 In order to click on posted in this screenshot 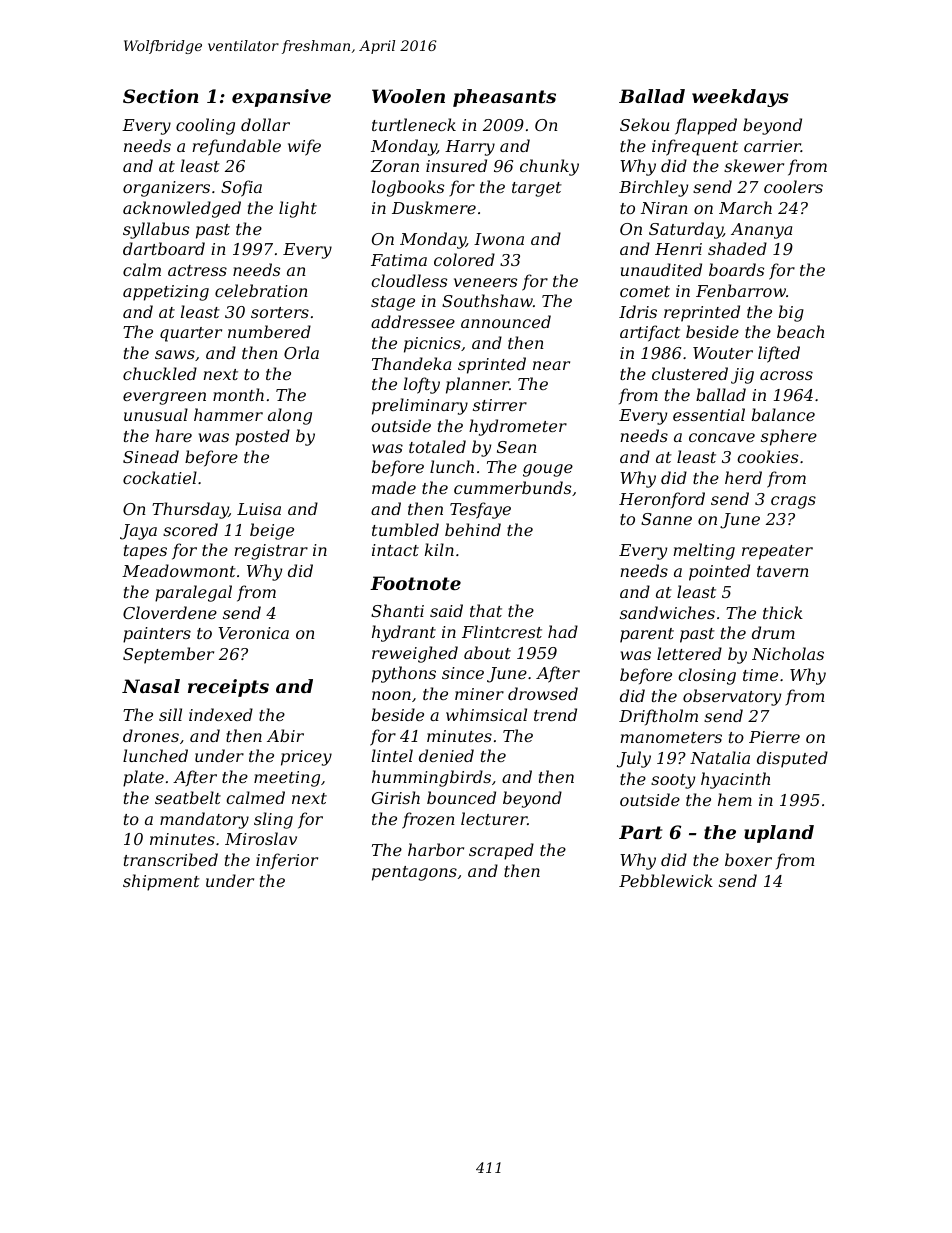, I will do `click(262, 437)`.
